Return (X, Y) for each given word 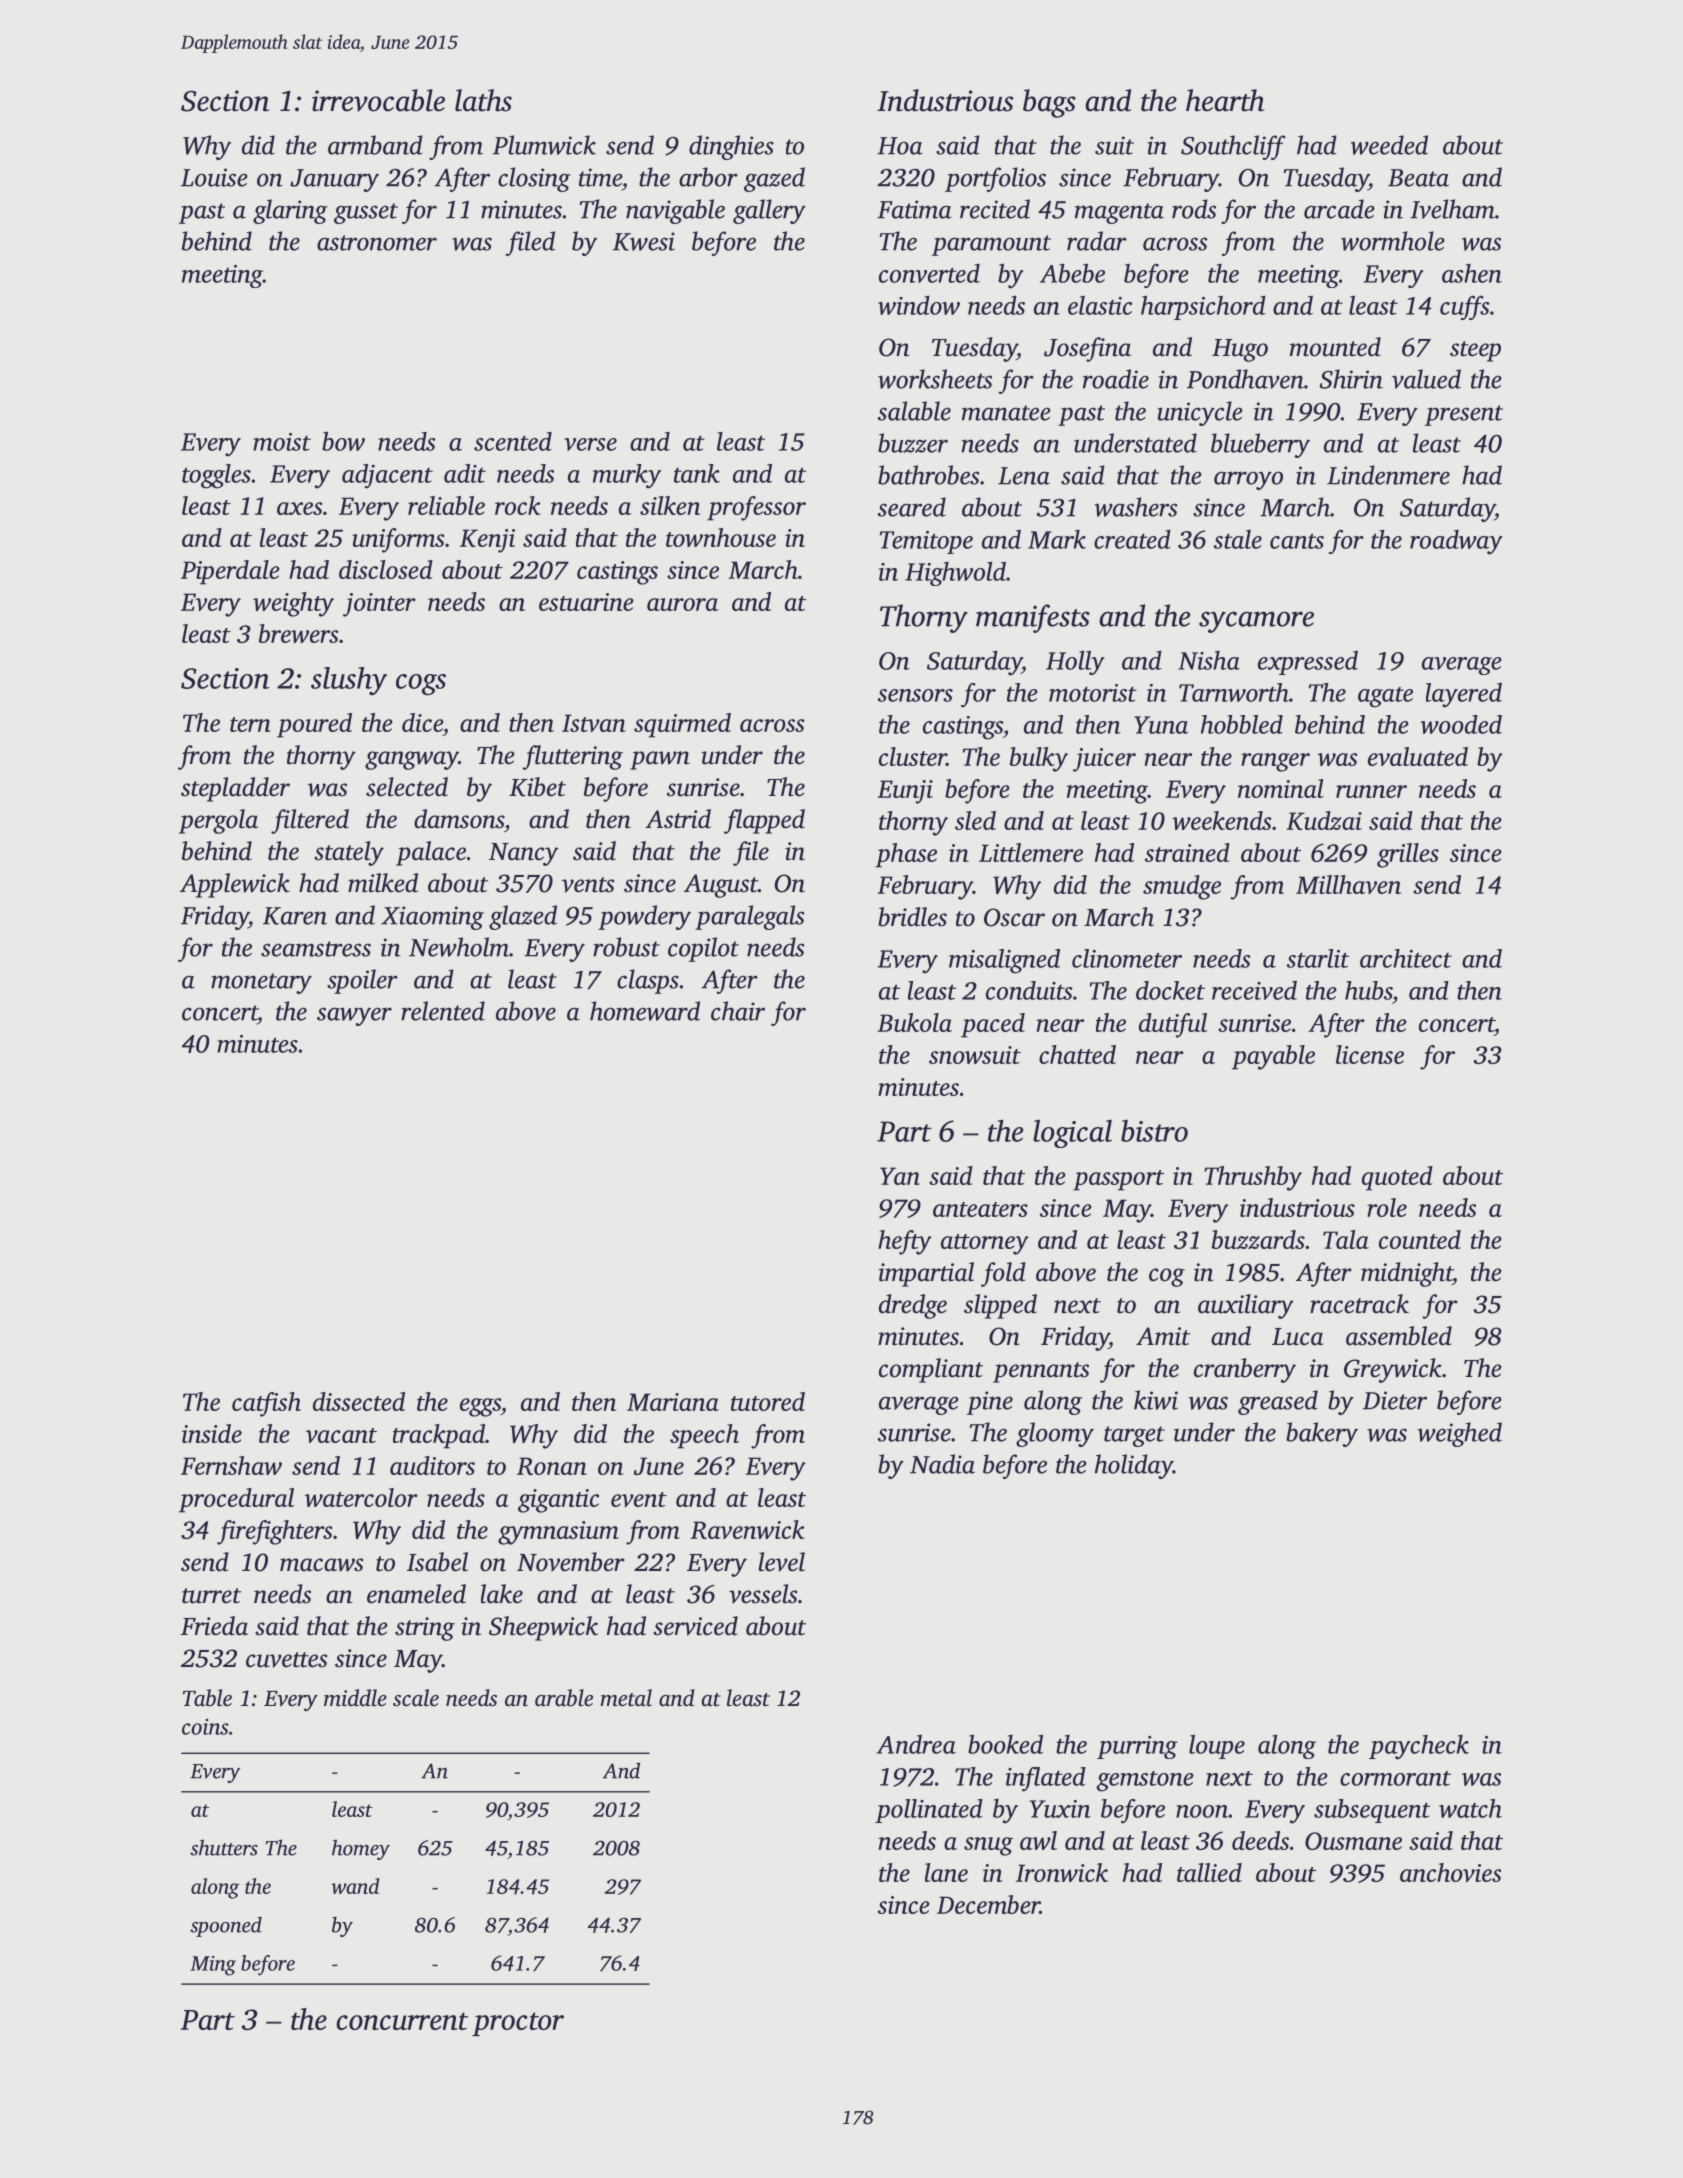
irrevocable (378, 100)
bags (1049, 103)
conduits (1029, 990)
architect (1406, 958)
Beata (1418, 178)
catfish (266, 1404)
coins (205, 1727)
